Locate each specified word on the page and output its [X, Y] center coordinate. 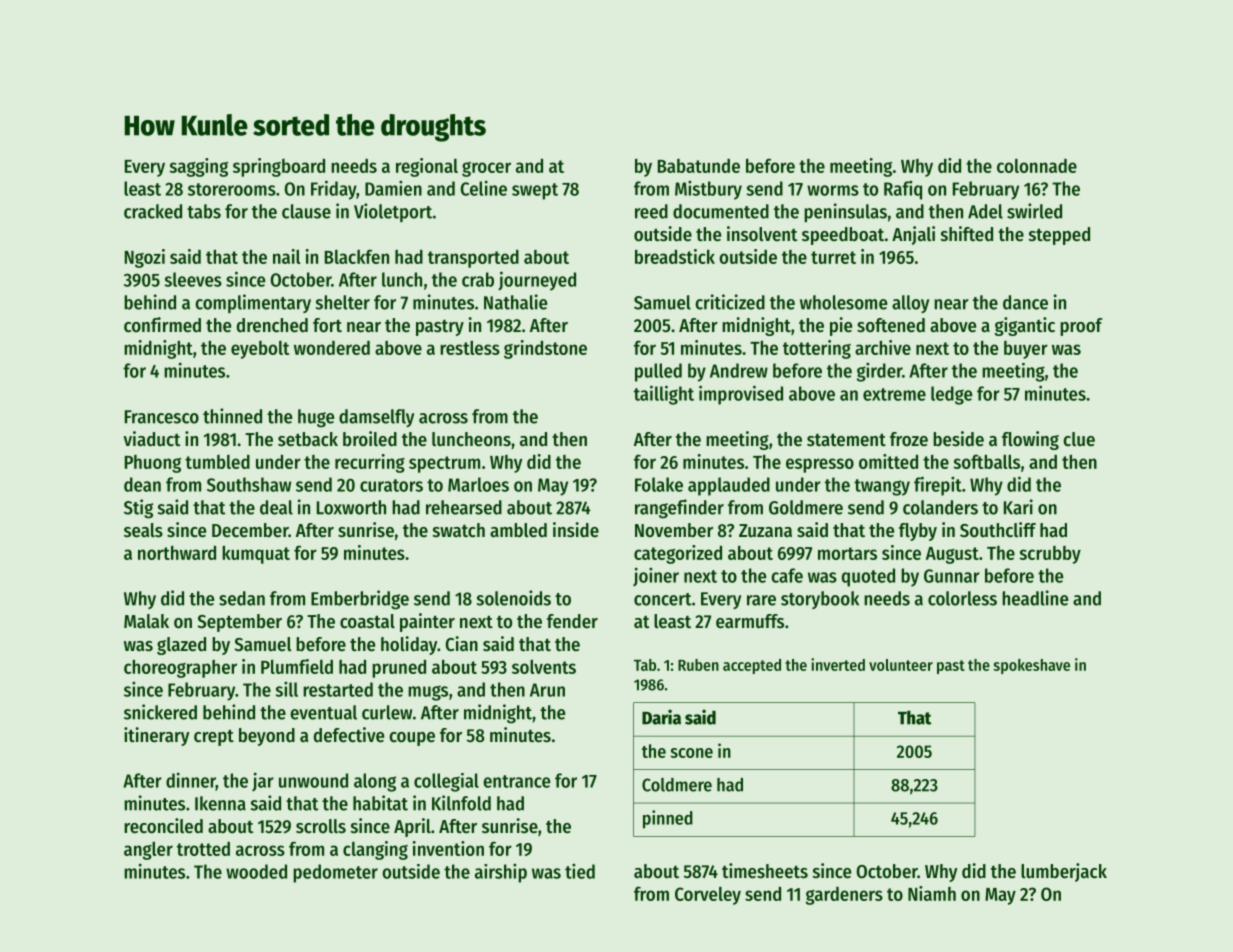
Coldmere [677, 785]
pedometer [335, 873]
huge [316, 418]
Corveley [708, 896]
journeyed [537, 281]
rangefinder [679, 509]
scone [691, 753]
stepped [1059, 236]
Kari [1018, 507]
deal [276, 507]
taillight [664, 395]
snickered [160, 712]
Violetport [393, 212]
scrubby [1050, 555]
